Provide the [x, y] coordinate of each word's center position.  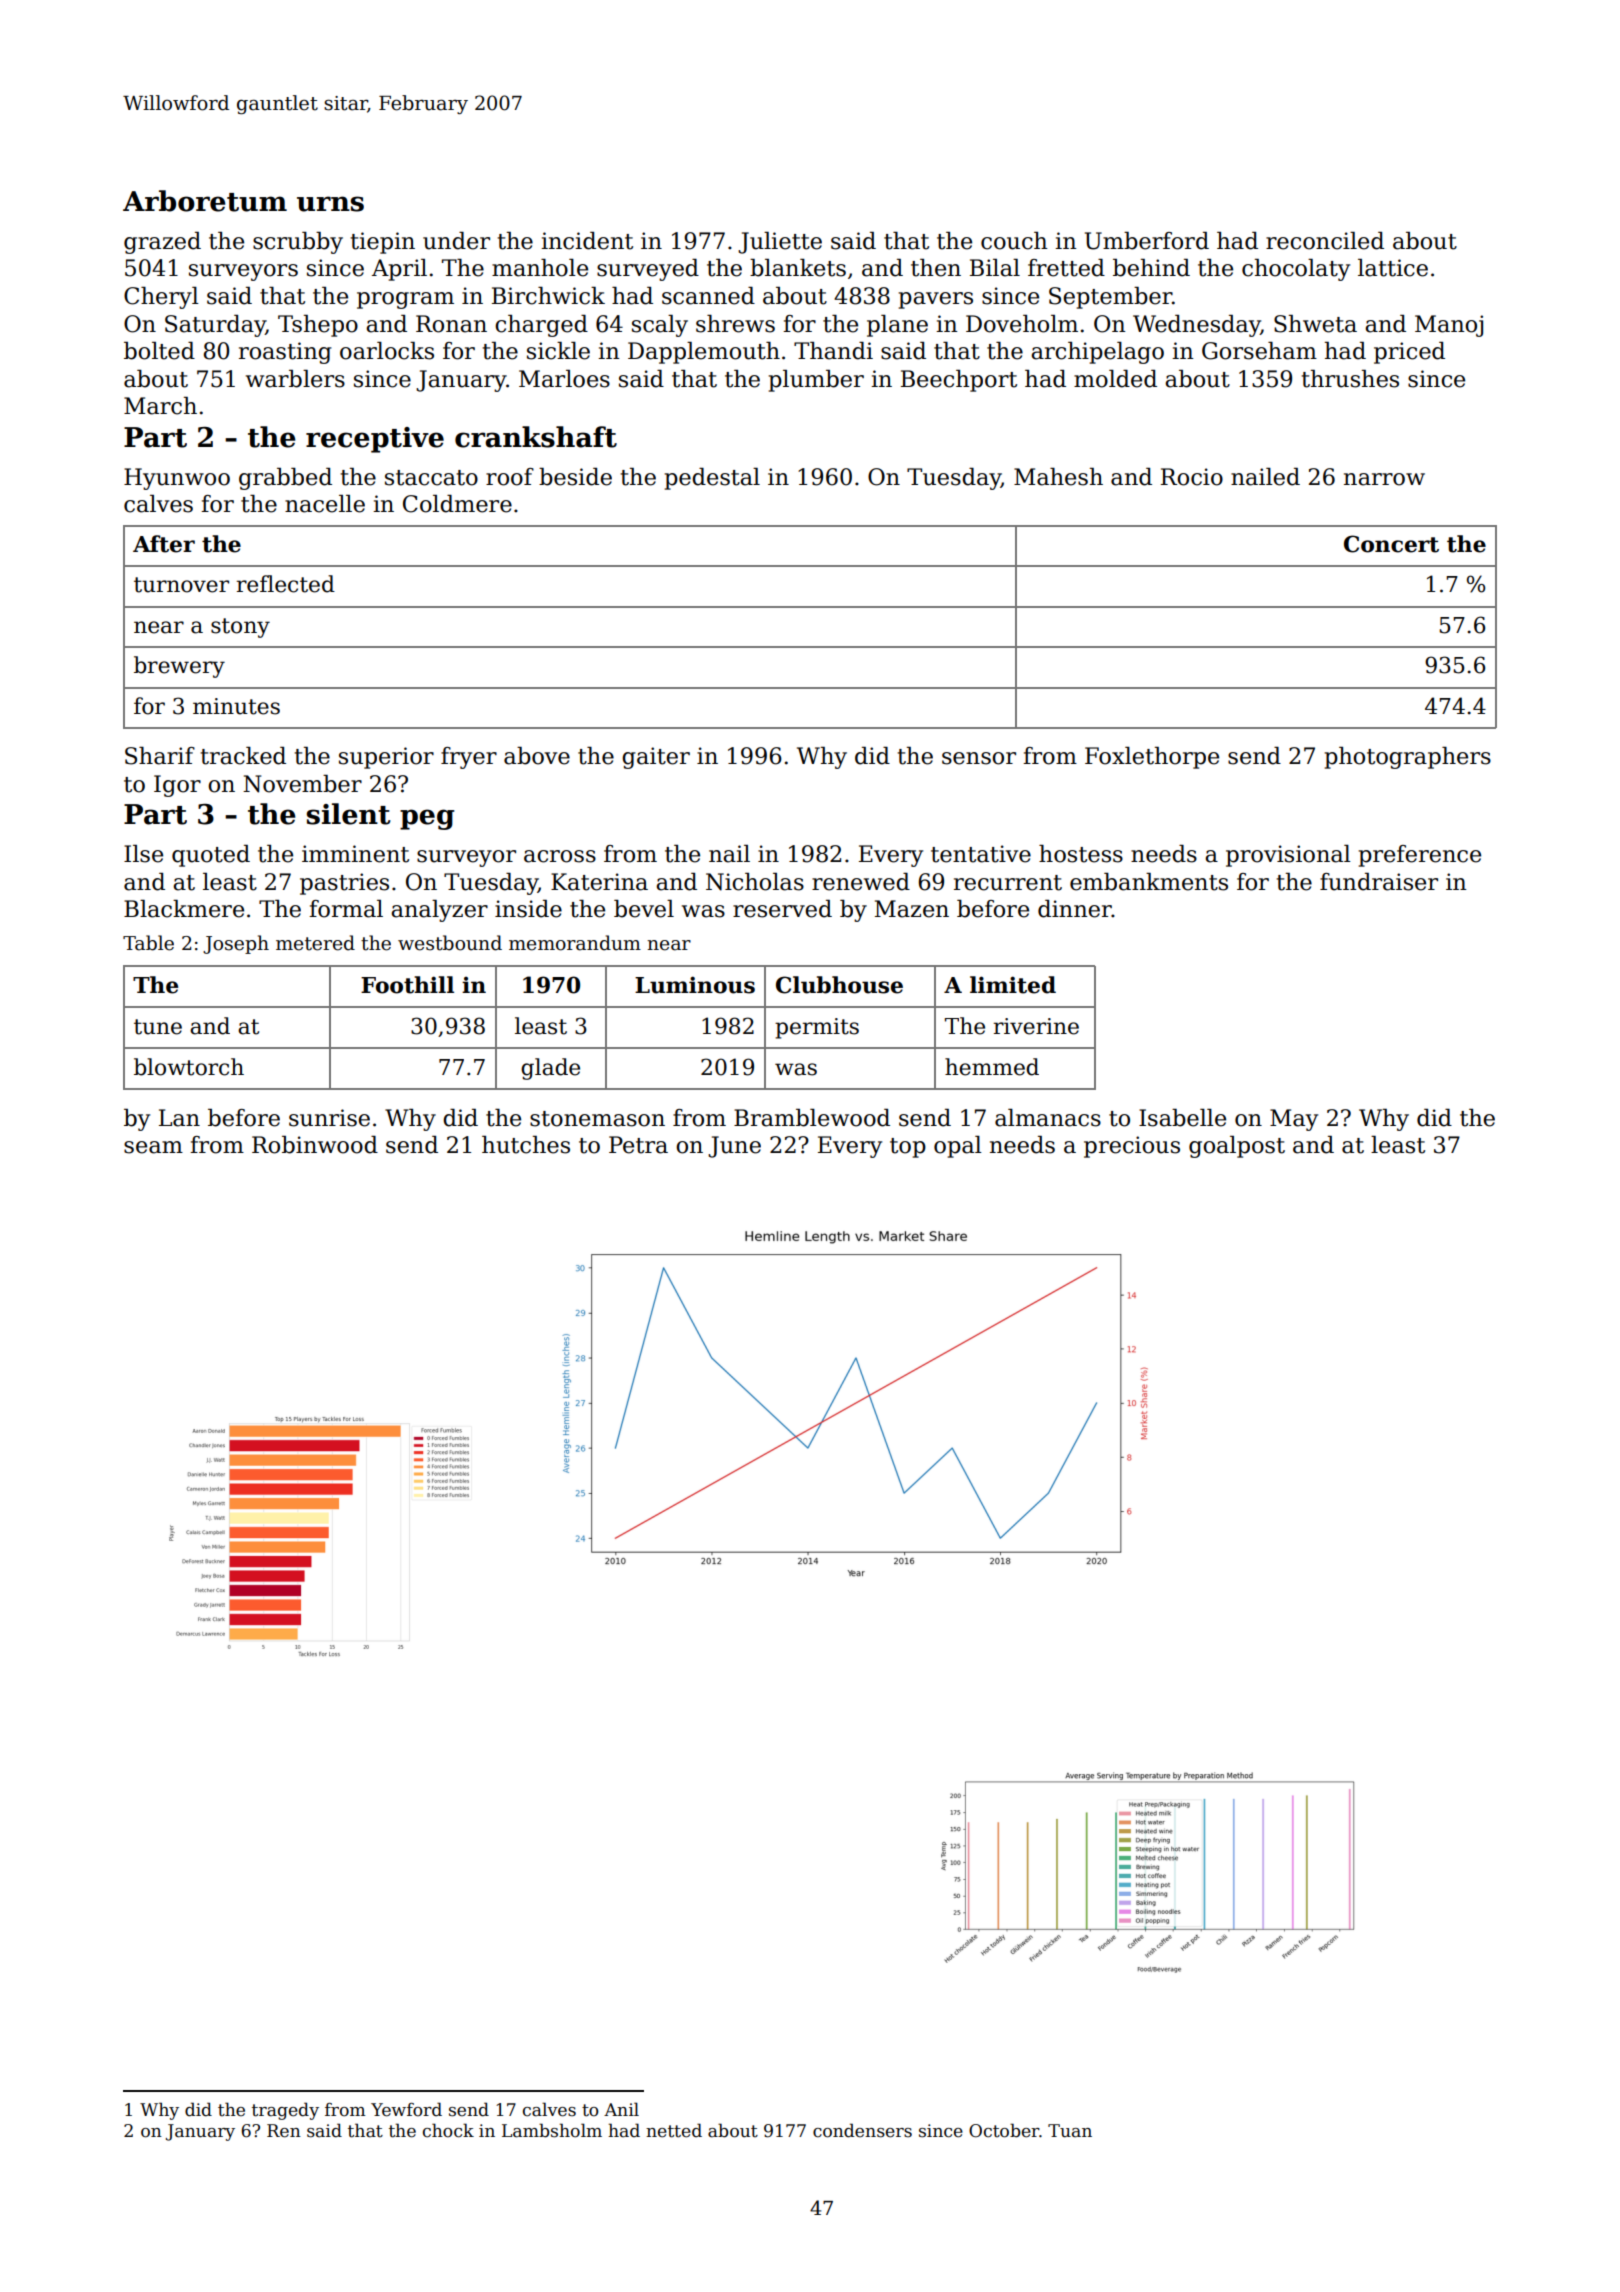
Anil [621, 2109]
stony [240, 628]
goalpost [1237, 1147]
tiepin [383, 243]
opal [958, 1147]
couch [1014, 241]
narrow [1384, 479]
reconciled [1325, 241]
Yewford [406, 2109]
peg [427, 819]
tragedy [285, 2111]
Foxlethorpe [1152, 758]
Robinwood [315, 1145]
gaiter [656, 758]
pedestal [712, 479]
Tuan [1070, 2131]
